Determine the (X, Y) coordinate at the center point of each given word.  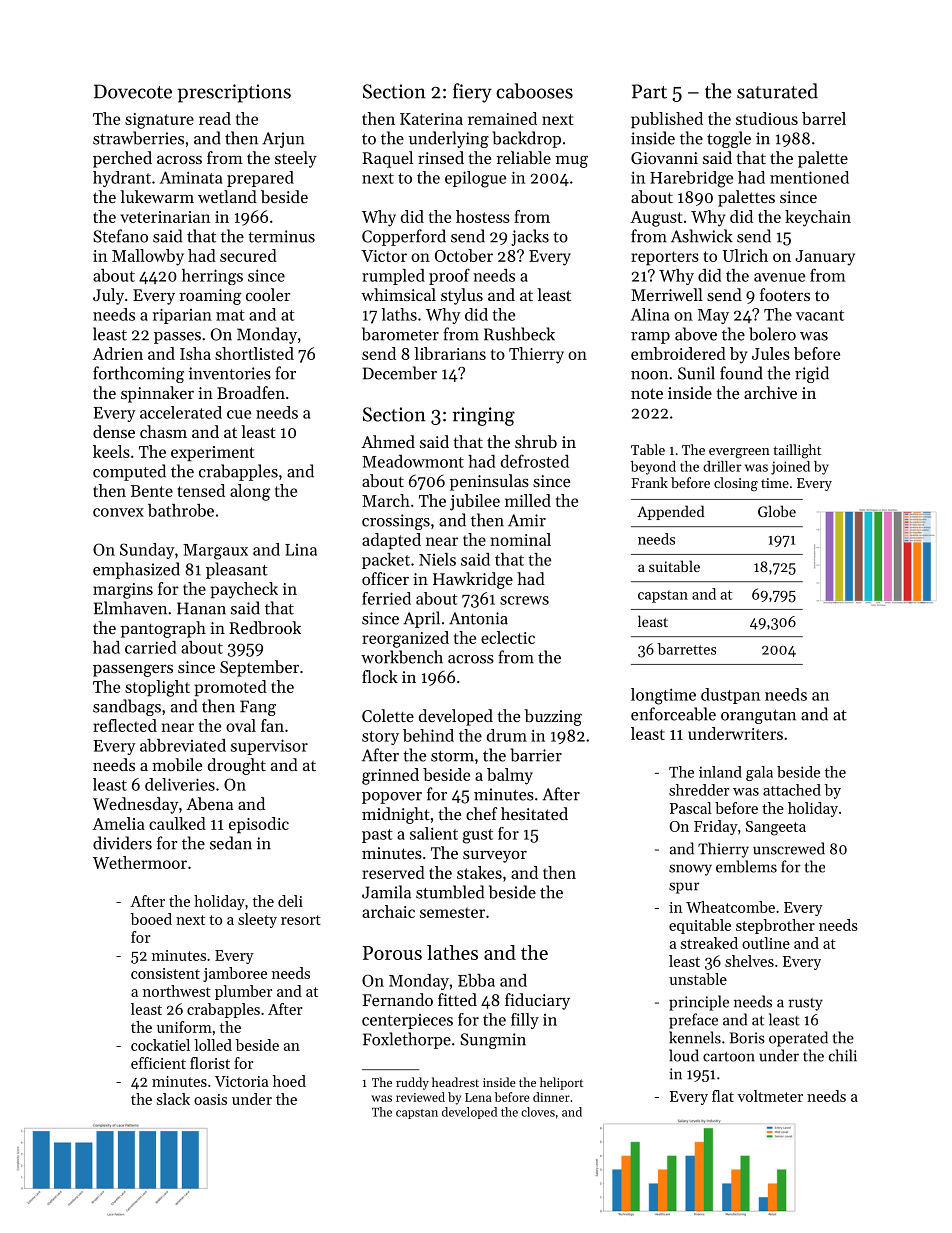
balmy (510, 776)
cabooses (534, 91)
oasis (210, 1099)
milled (528, 500)
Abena (209, 803)
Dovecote (133, 91)
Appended (671, 512)
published (667, 120)
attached (792, 790)
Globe (777, 511)
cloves (538, 1112)
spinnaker (157, 394)
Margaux (215, 552)
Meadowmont (413, 461)
